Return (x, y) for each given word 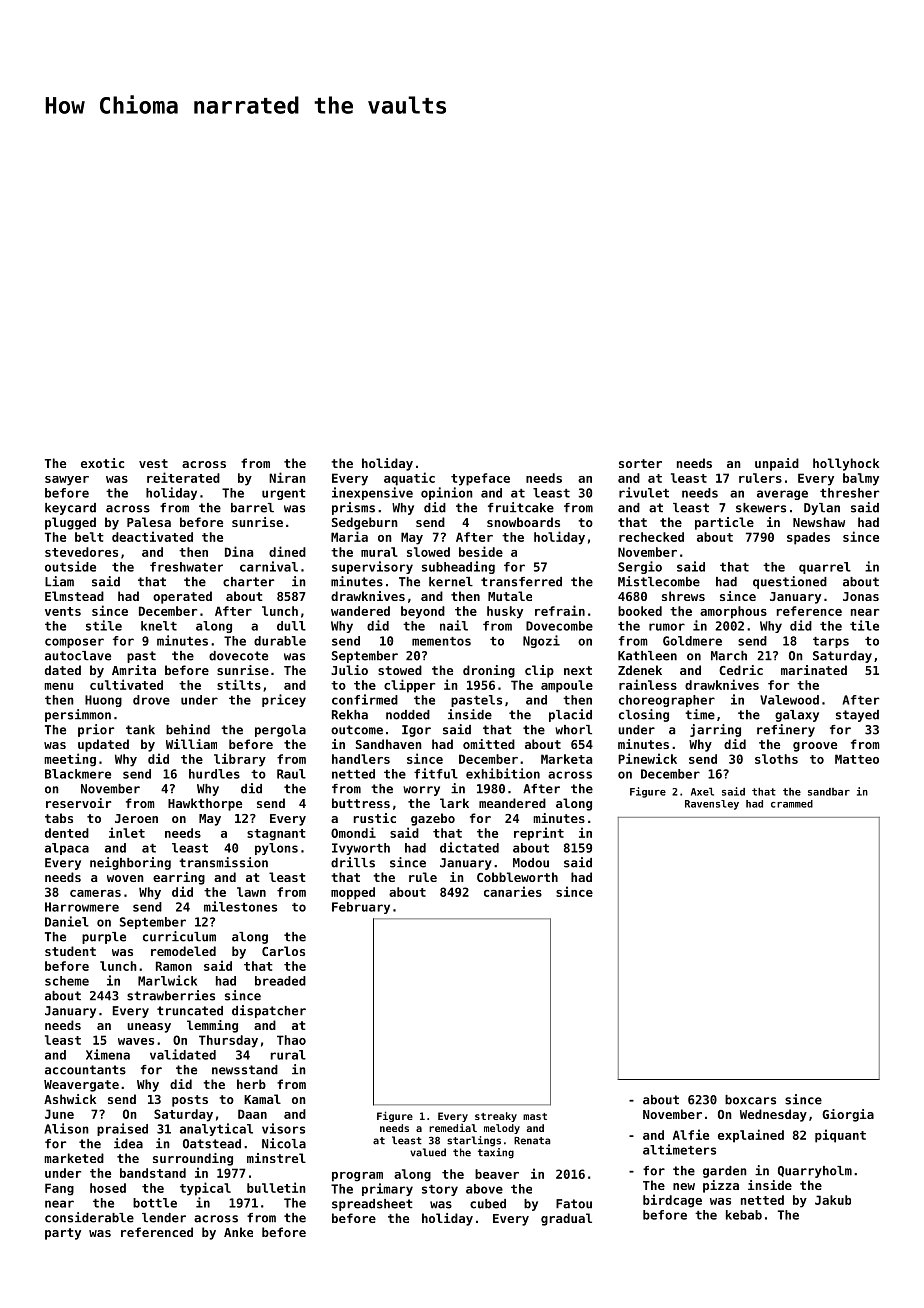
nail (454, 625)
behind (188, 729)
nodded (408, 715)
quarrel (825, 568)
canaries (513, 891)
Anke (238, 1232)
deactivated (152, 536)
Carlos (283, 951)
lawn (251, 892)
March (729, 656)
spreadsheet (372, 1205)
